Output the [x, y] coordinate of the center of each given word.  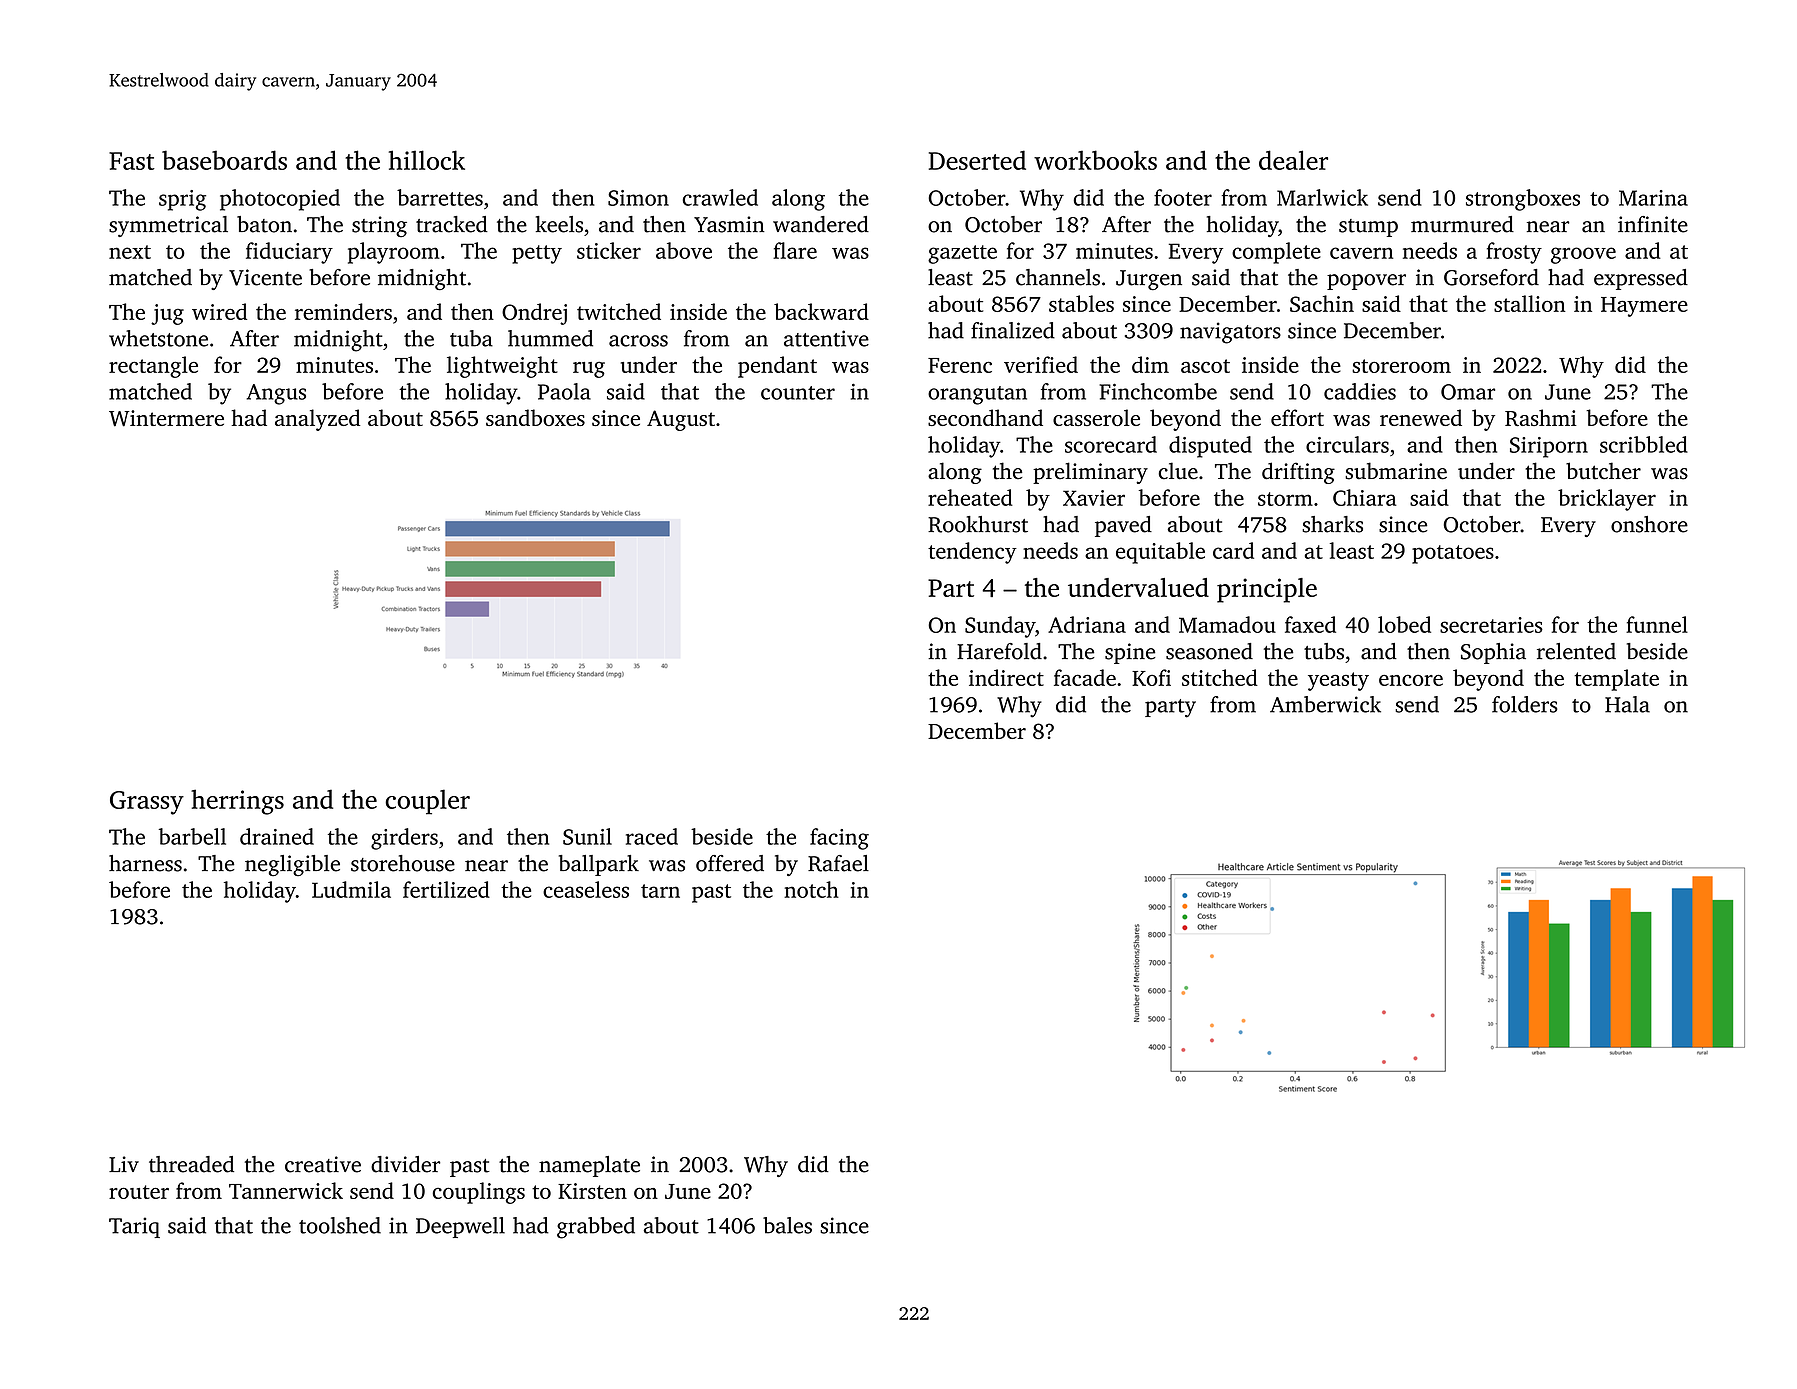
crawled [720, 197]
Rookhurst [978, 524]
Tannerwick [286, 1190]
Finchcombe [1158, 391]
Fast [132, 161]
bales [787, 1225]
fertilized [446, 889]
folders [1525, 704]
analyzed [317, 420]
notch [811, 889]
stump [1368, 228]
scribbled [1644, 444]
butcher [1603, 471]
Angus [276, 394]
